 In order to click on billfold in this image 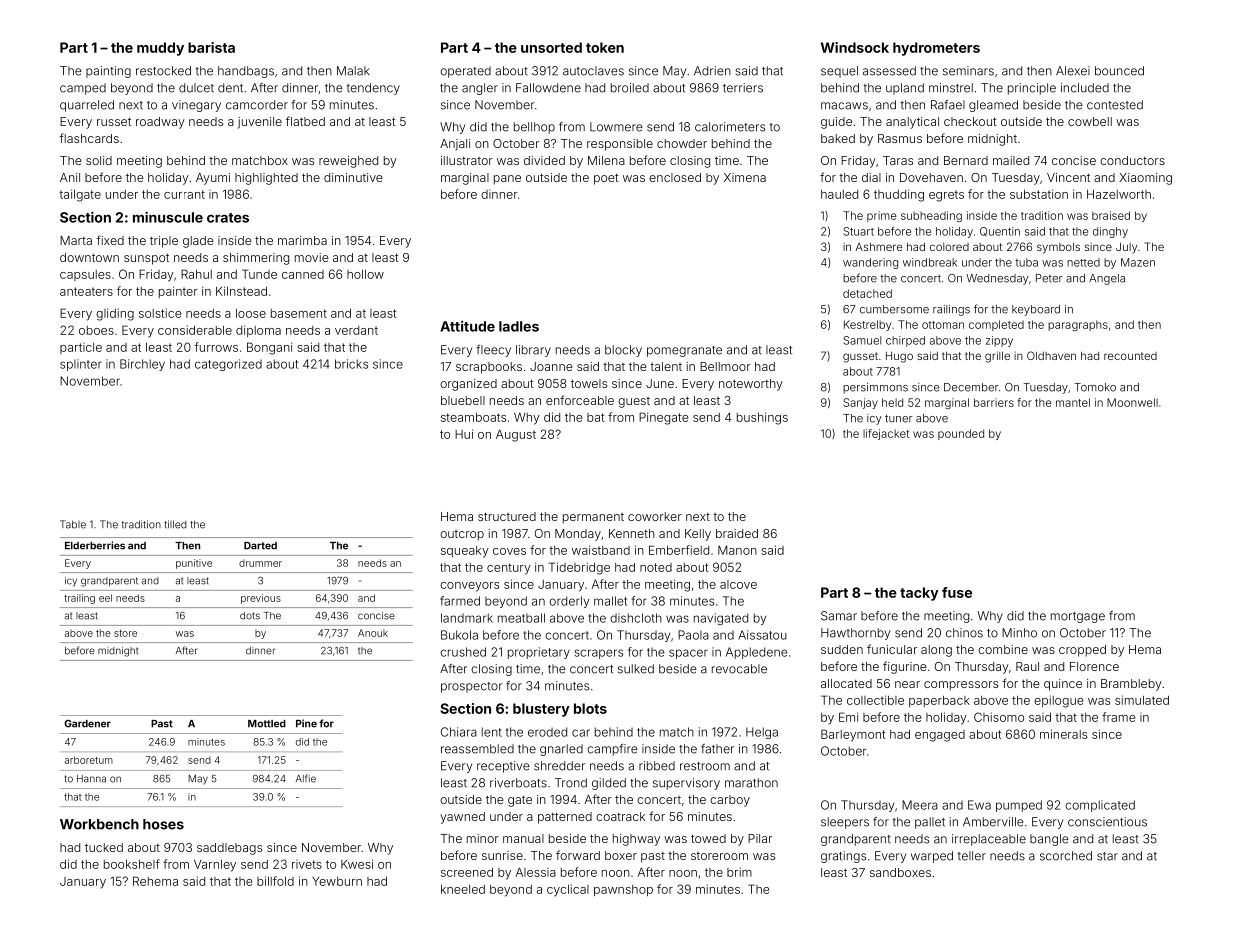, I will do `click(275, 881)`.
